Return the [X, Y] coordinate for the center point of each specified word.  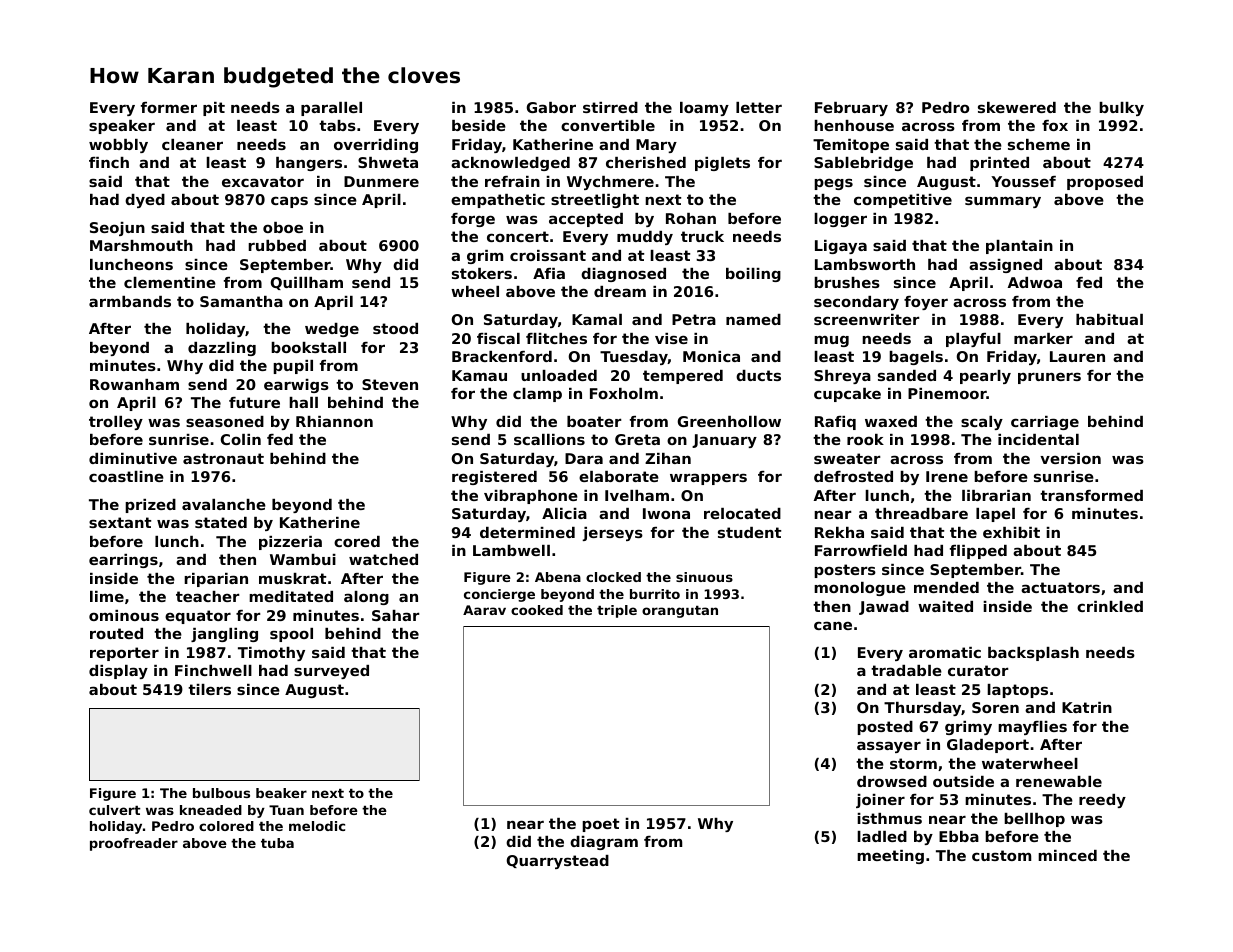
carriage [1045, 423]
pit [214, 109]
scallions [549, 439]
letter [759, 107]
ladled [882, 836]
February [851, 109]
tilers [209, 689]
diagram [604, 843]
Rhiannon [334, 421]
